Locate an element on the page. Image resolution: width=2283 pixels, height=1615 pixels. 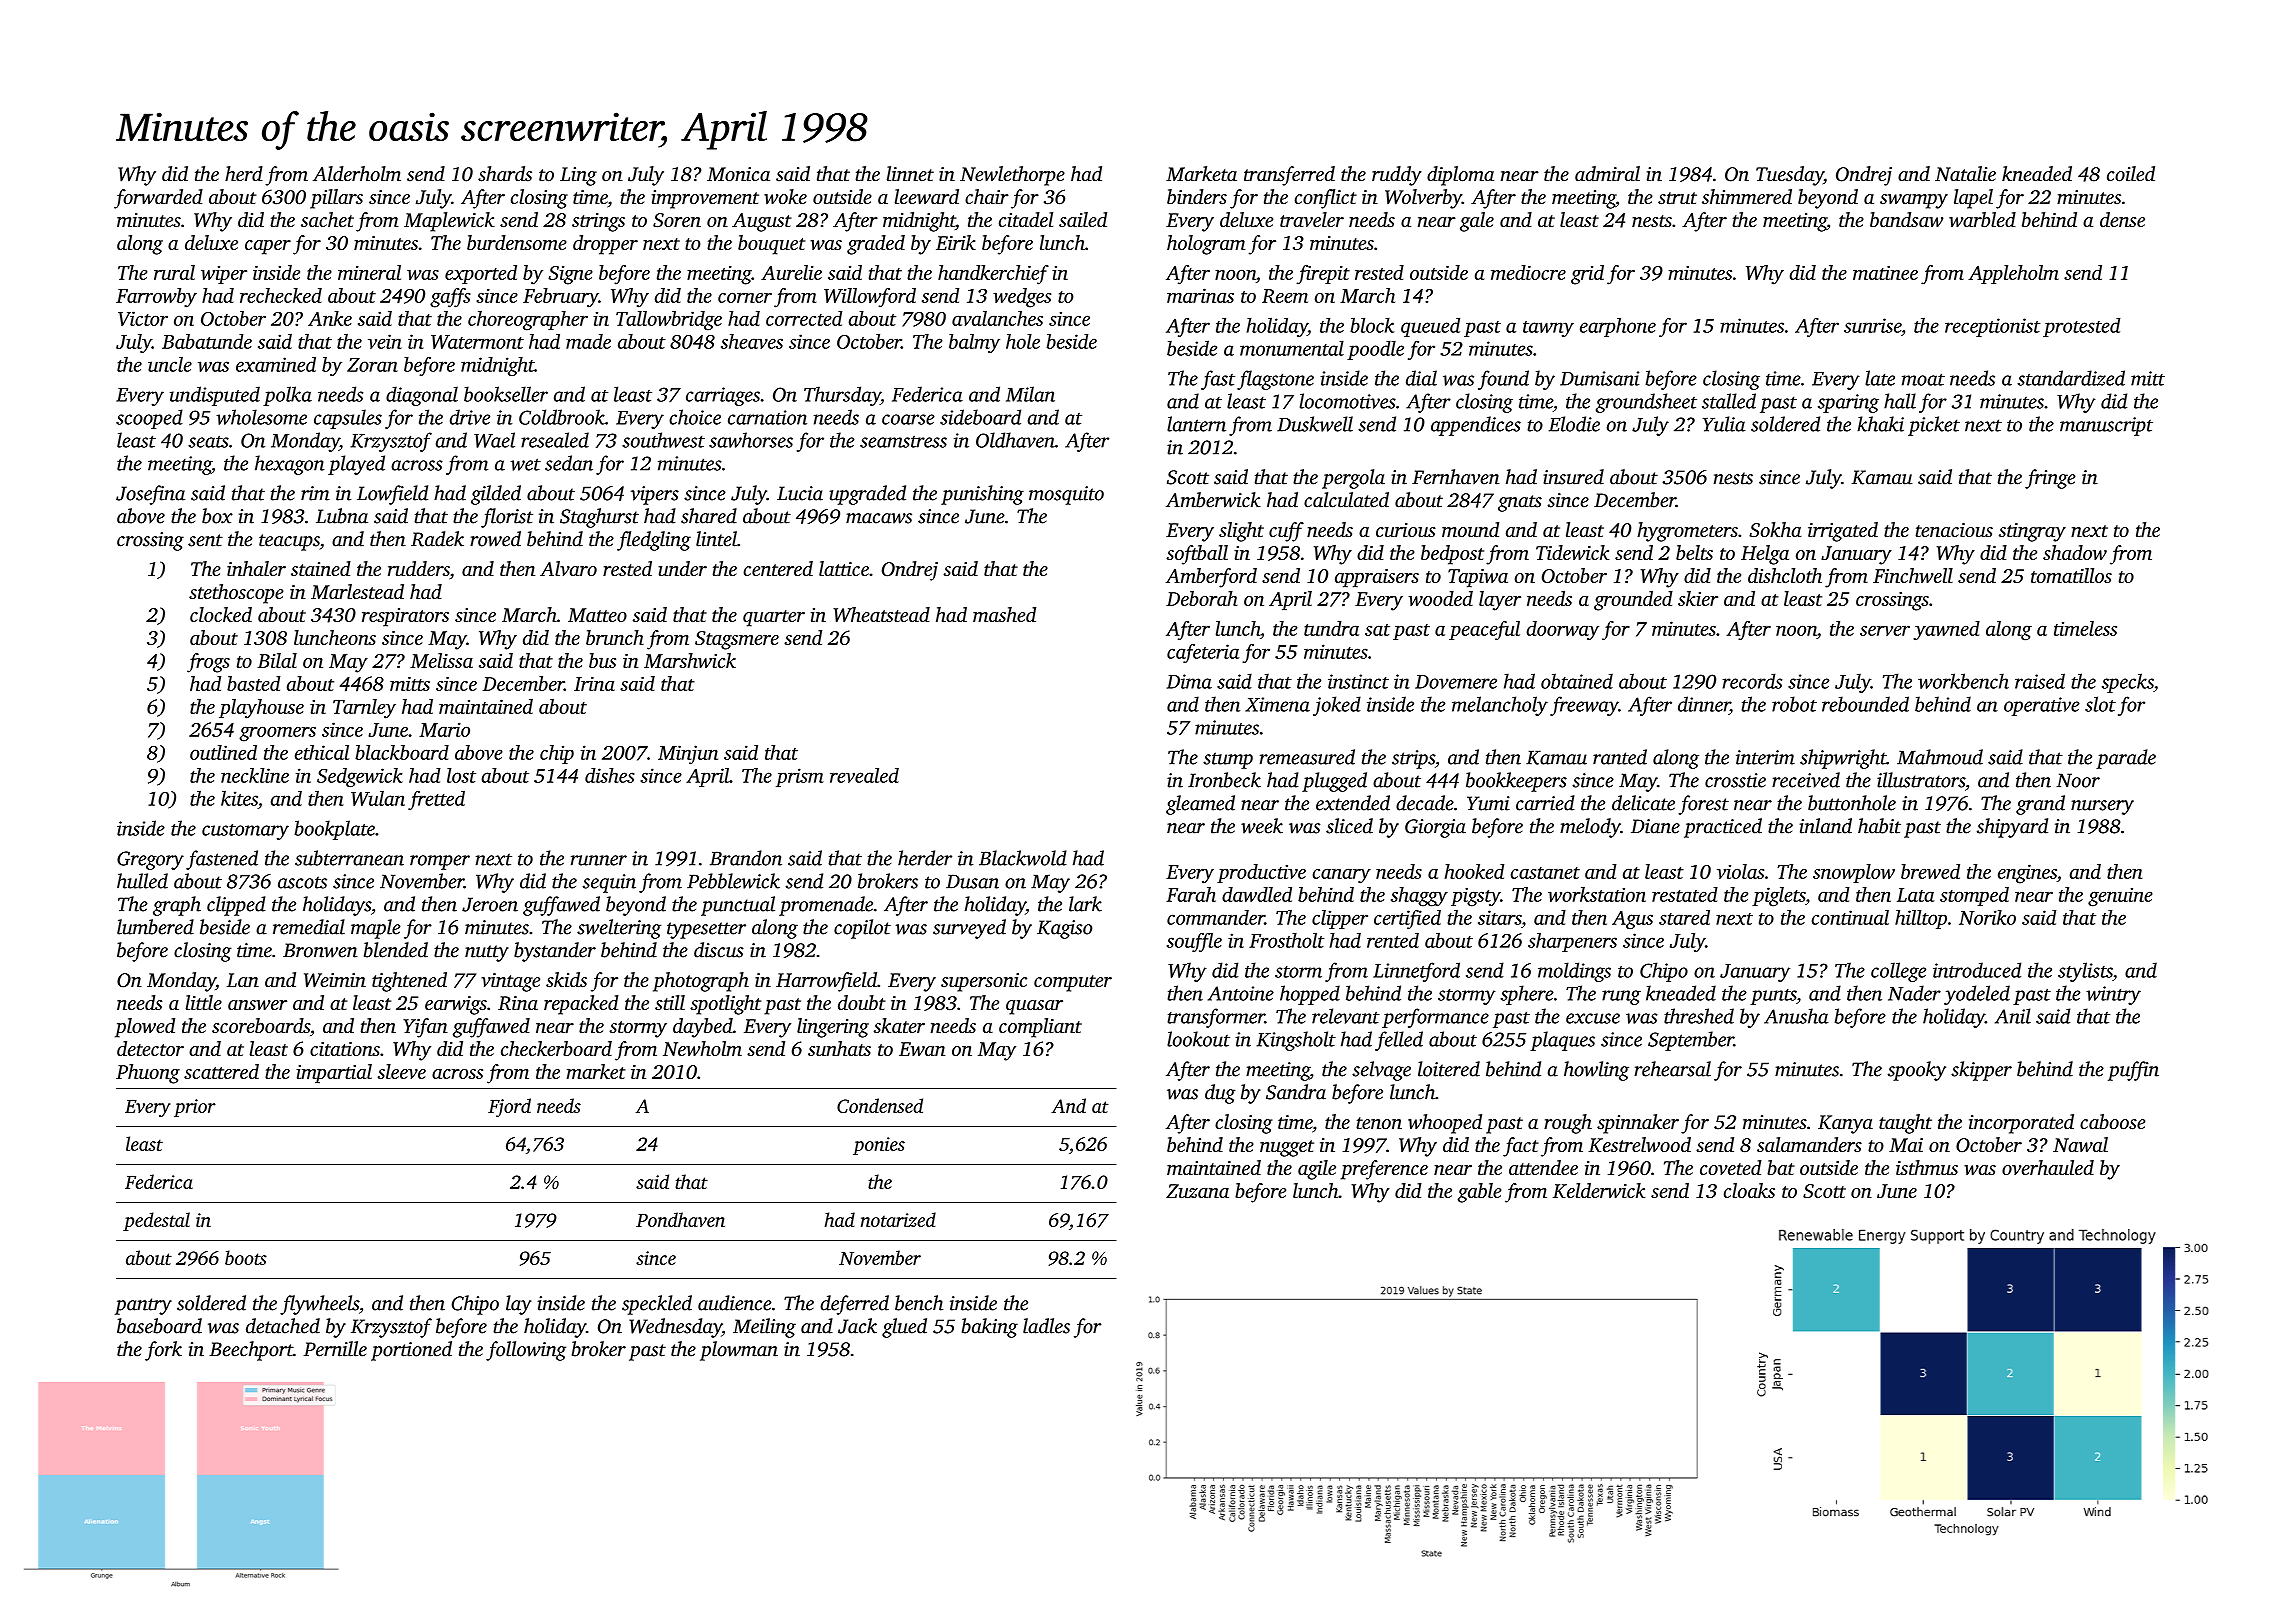
block is located at coordinates (1372, 325).
